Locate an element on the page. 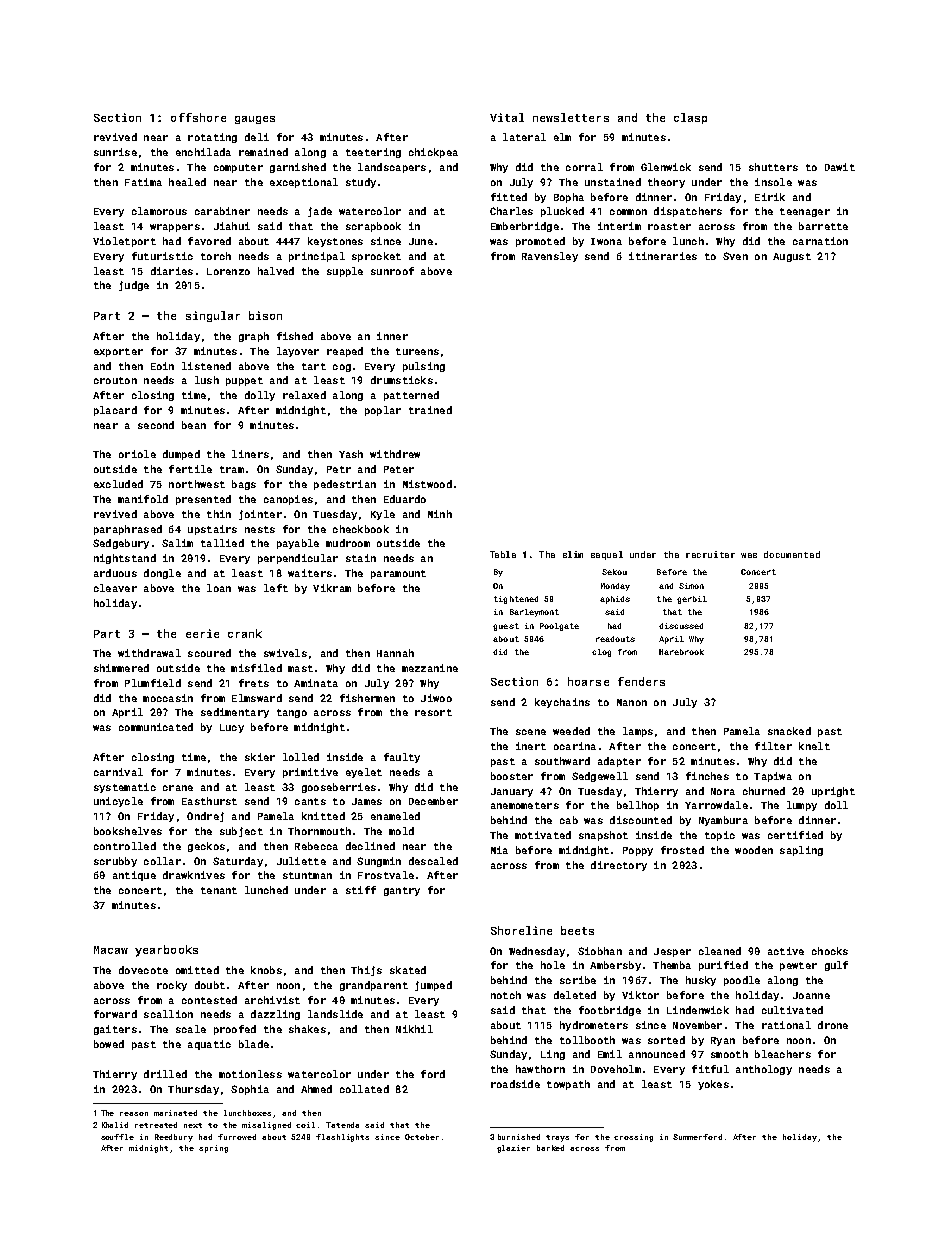  excluded is located at coordinates (118, 484).
